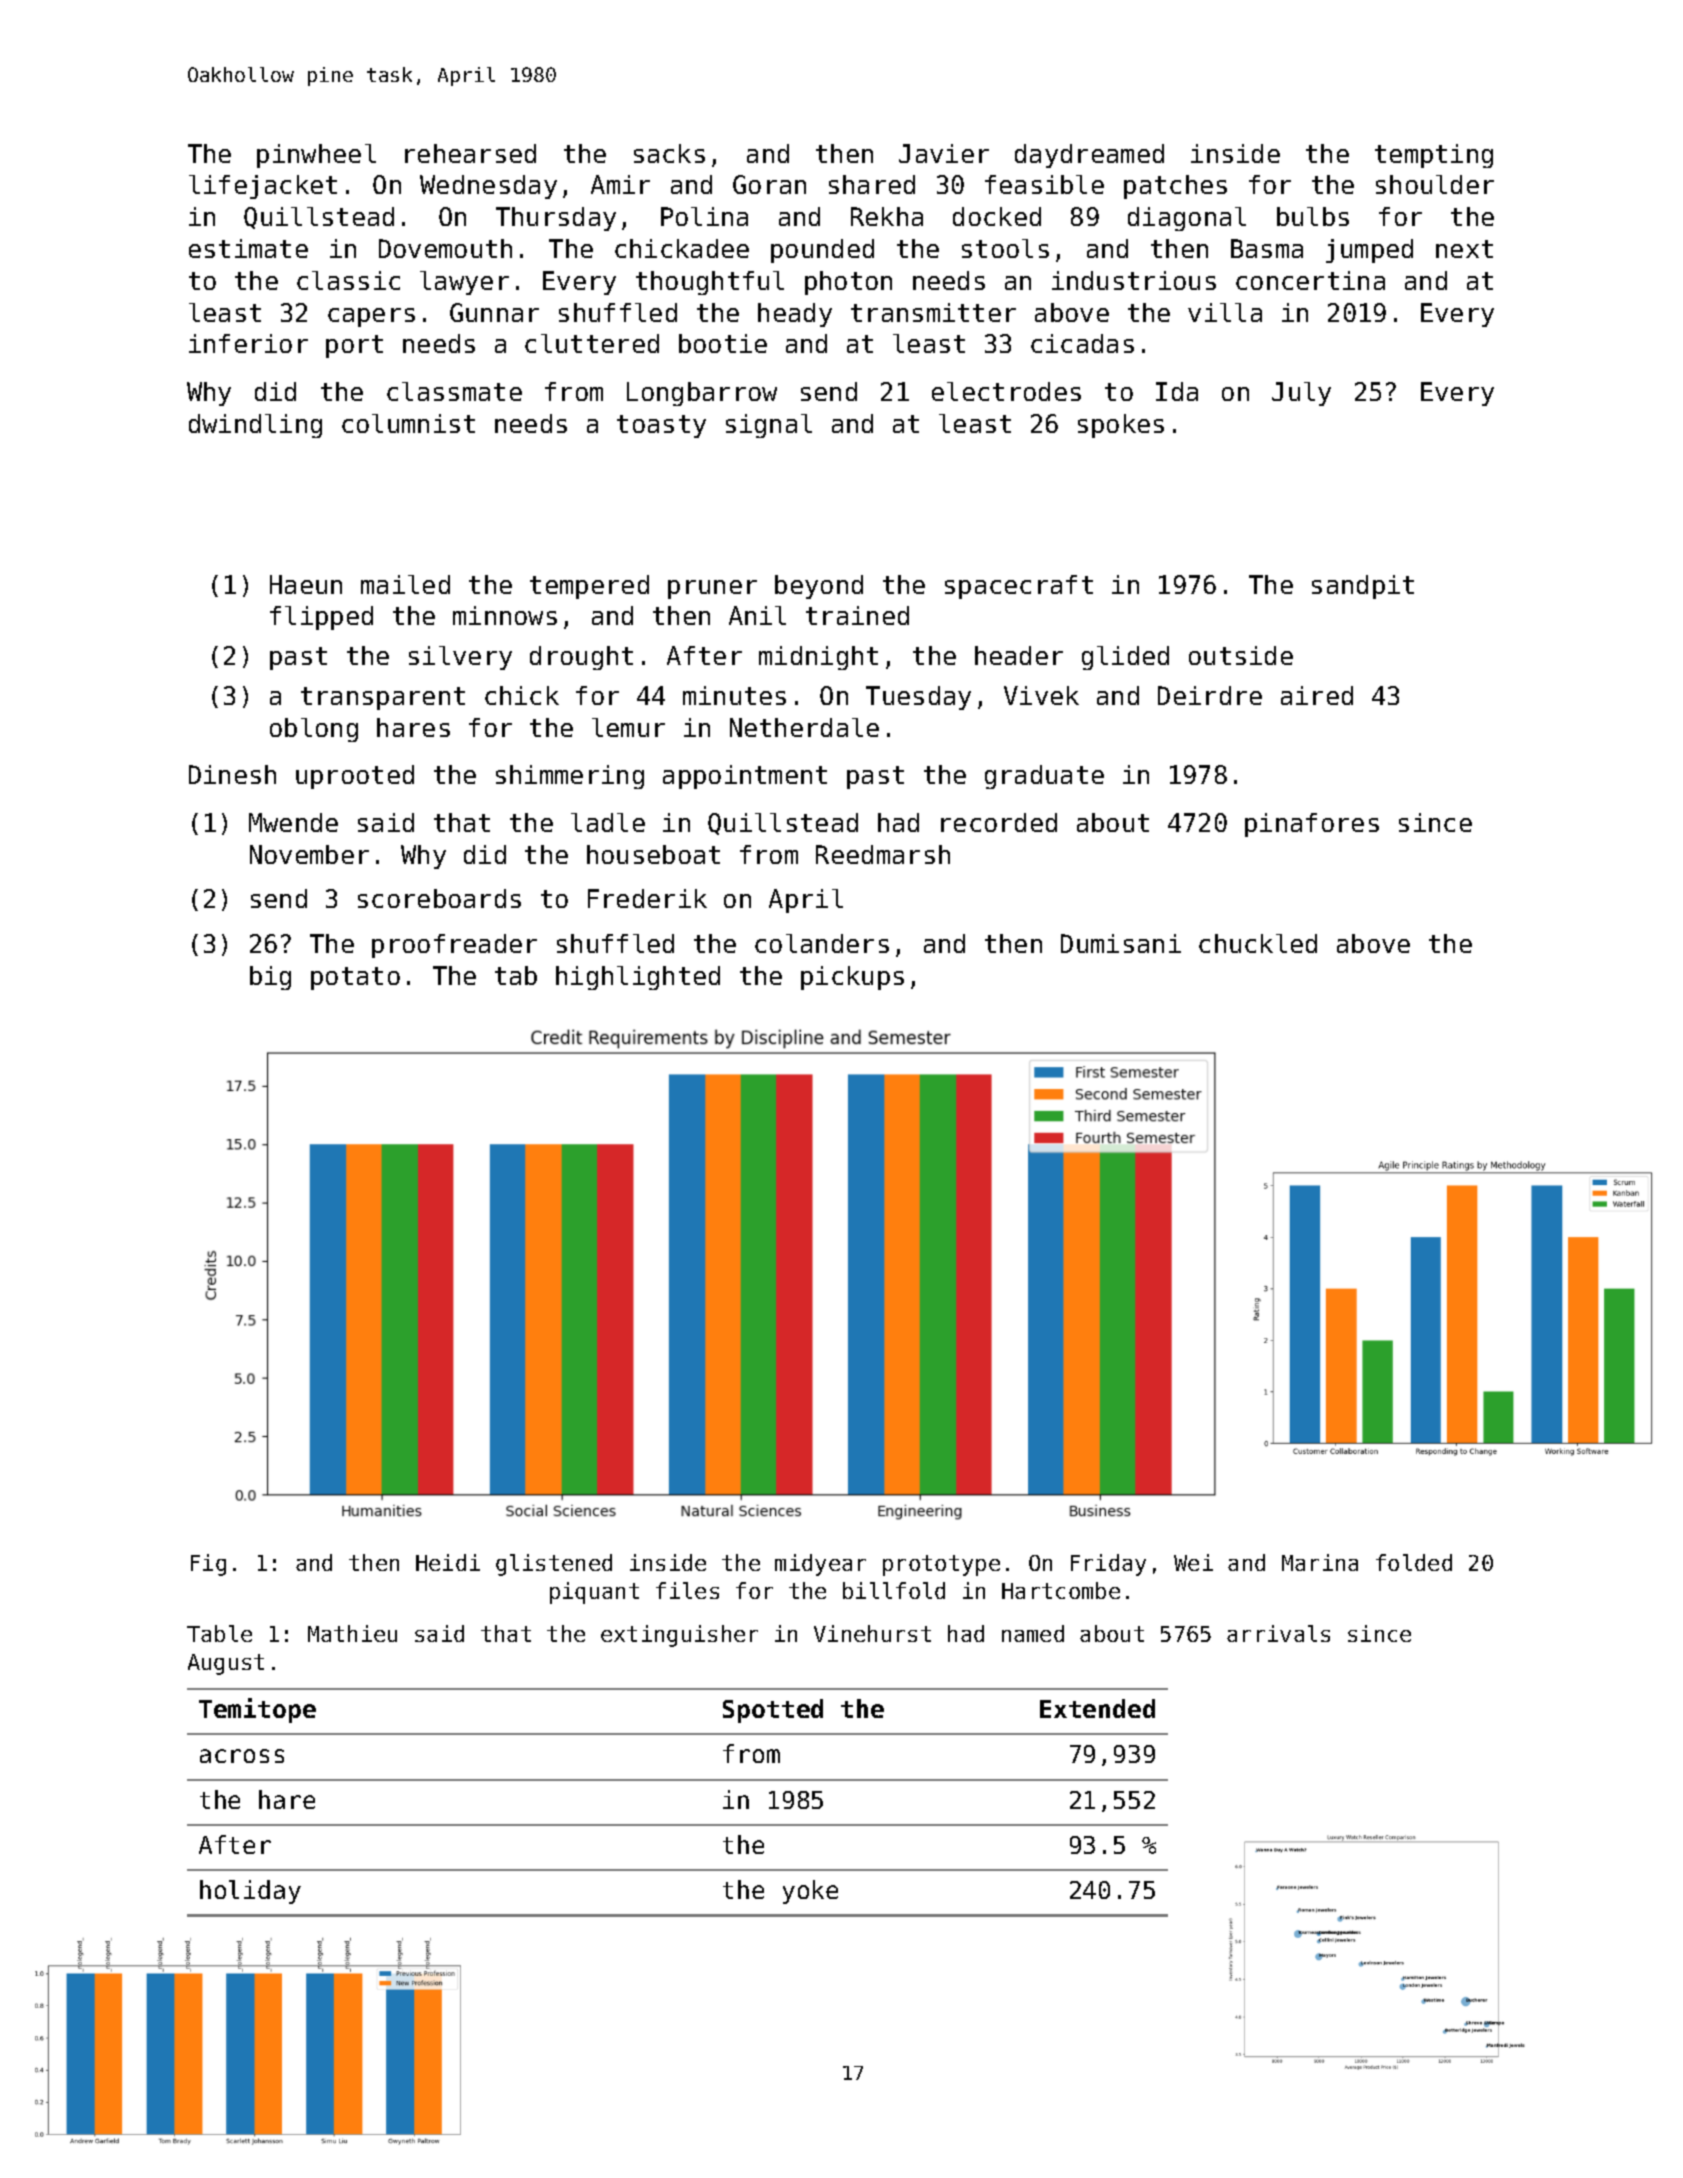 This screenshot has height=2178, width=1683. I want to click on holiday, so click(250, 1892).
